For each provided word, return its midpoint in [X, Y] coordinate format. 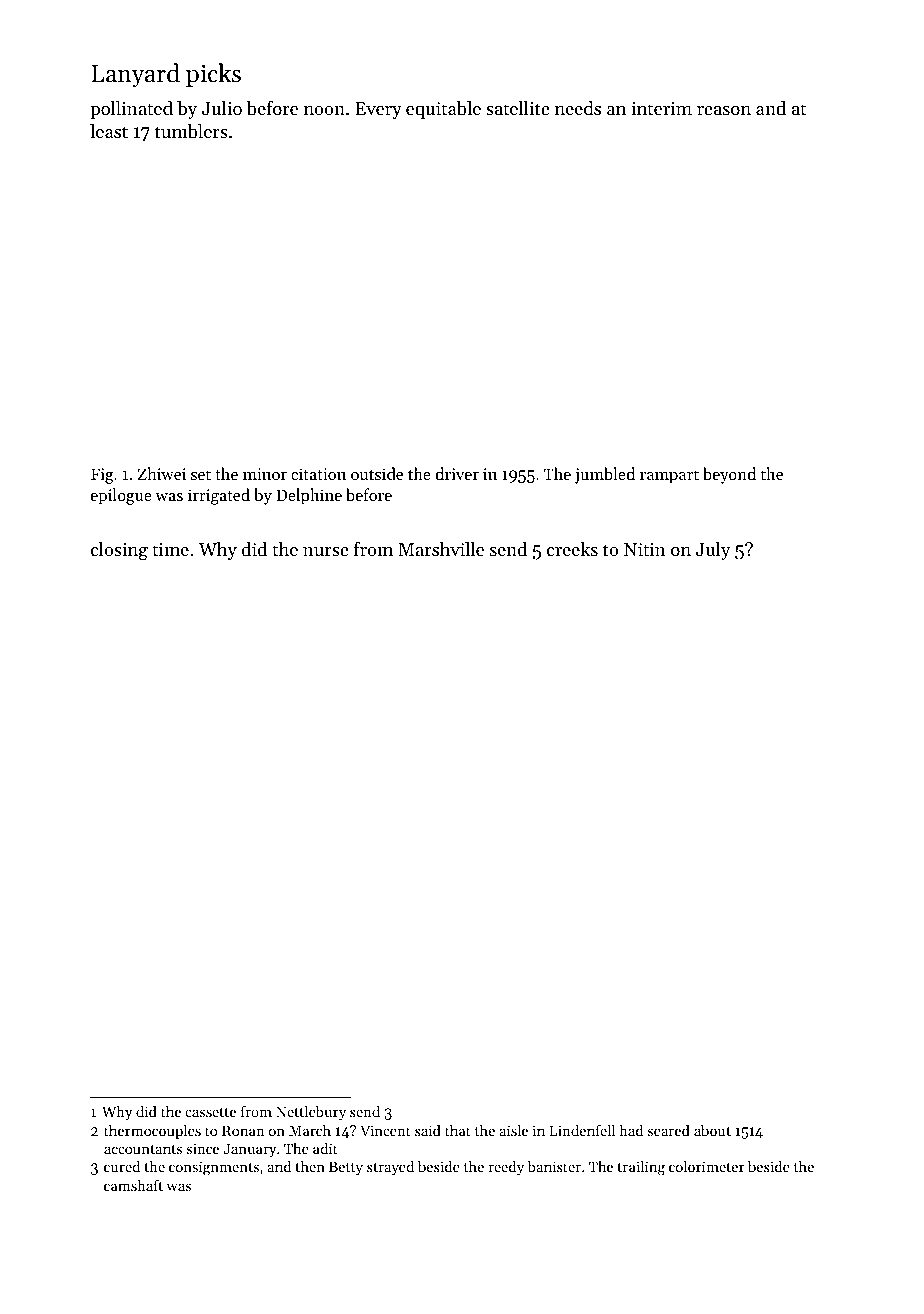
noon [324, 110]
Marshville [441, 549]
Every [378, 110]
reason [724, 110]
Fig [102, 476]
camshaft [133, 1185]
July [713, 551]
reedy [506, 1167]
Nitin [645, 549]
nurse [326, 551]
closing [119, 551]
